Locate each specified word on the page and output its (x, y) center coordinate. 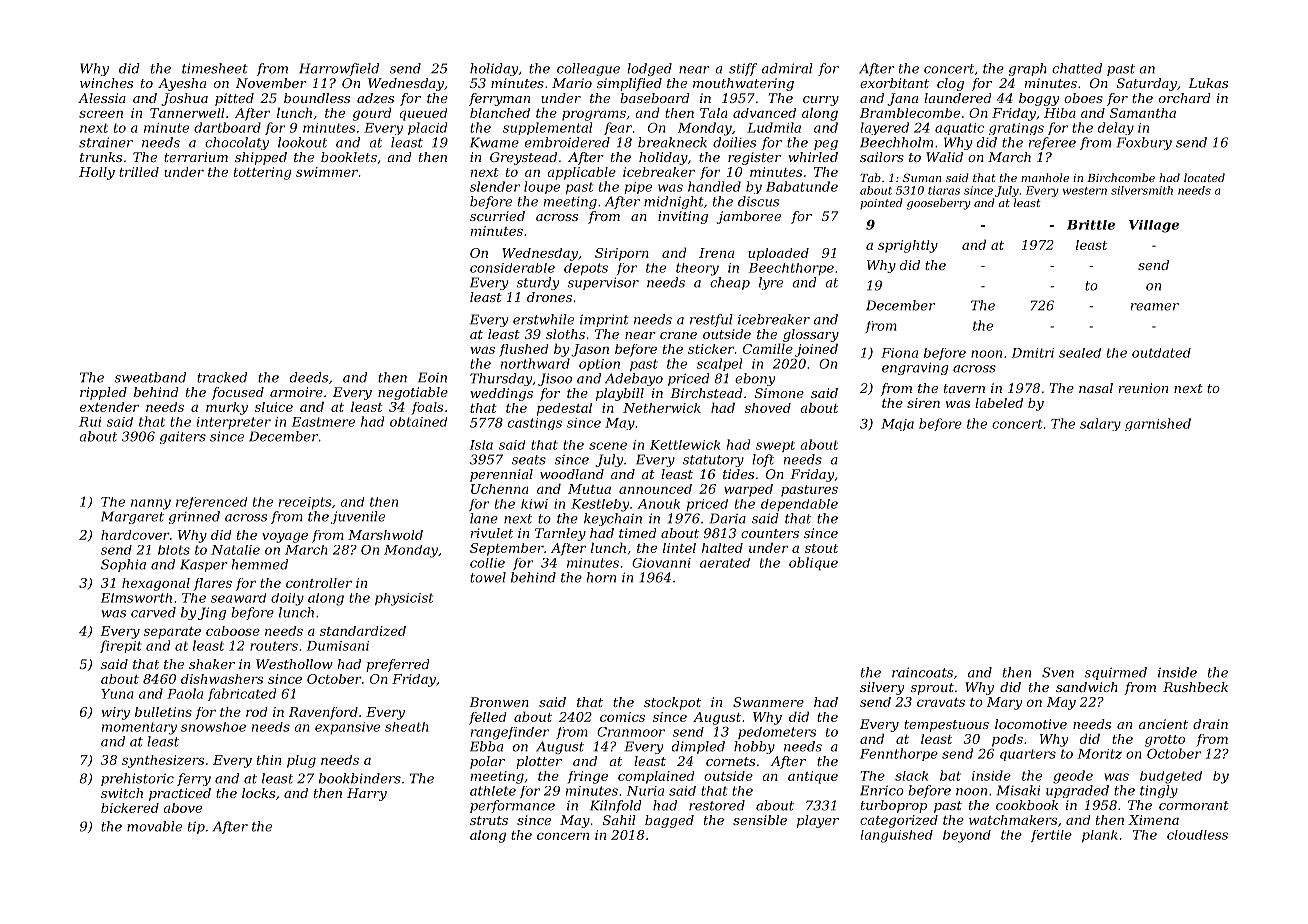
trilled (139, 172)
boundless (317, 98)
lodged (649, 69)
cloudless (1197, 835)
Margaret (132, 517)
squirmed (1115, 673)
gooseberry (939, 204)
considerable (512, 268)
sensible (760, 820)
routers (274, 646)
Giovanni (661, 563)
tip (196, 828)
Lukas (1208, 83)
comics (622, 717)
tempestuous (946, 726)
